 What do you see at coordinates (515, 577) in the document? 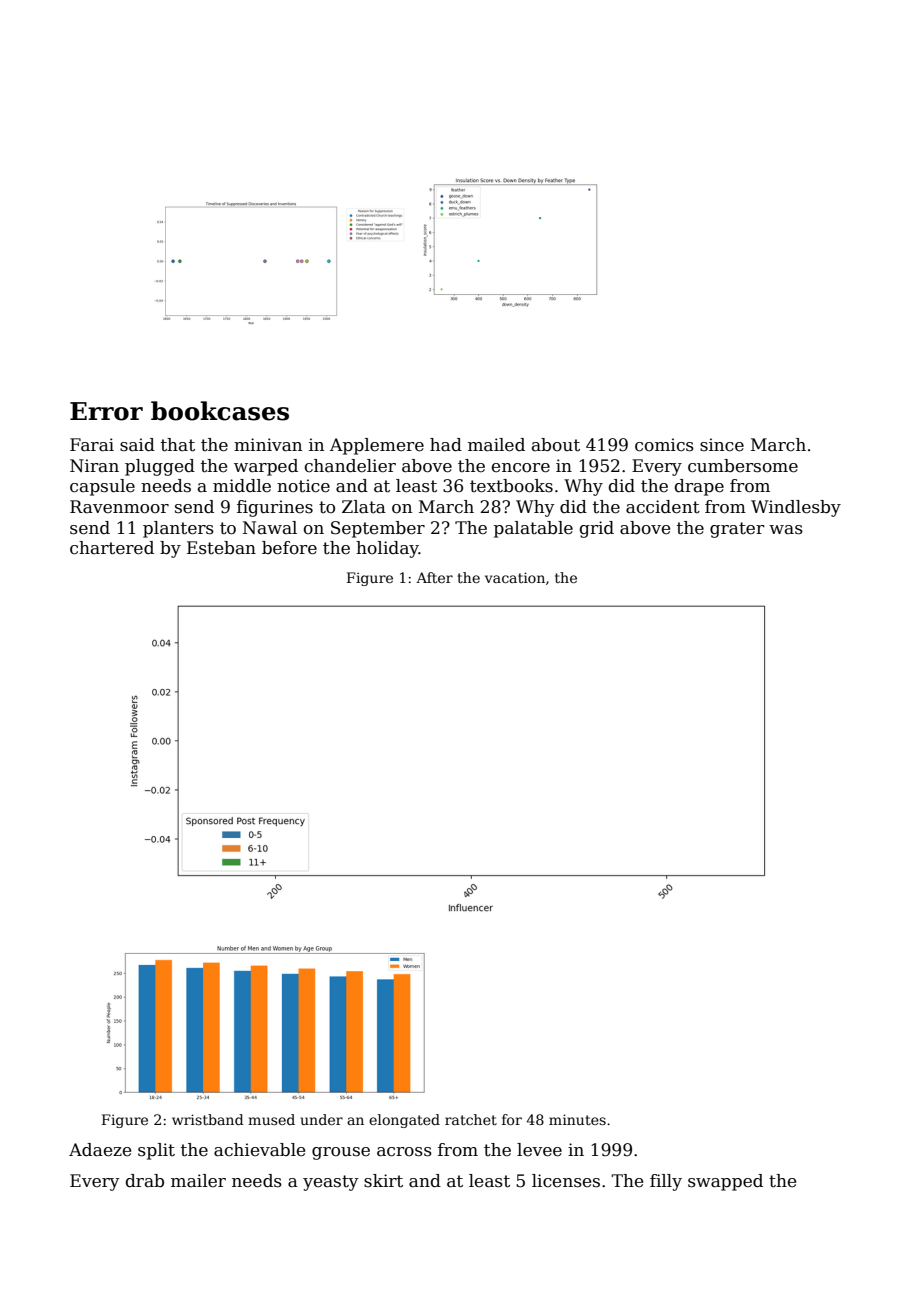
I see `vacation` at bounding box center [515, 577].
